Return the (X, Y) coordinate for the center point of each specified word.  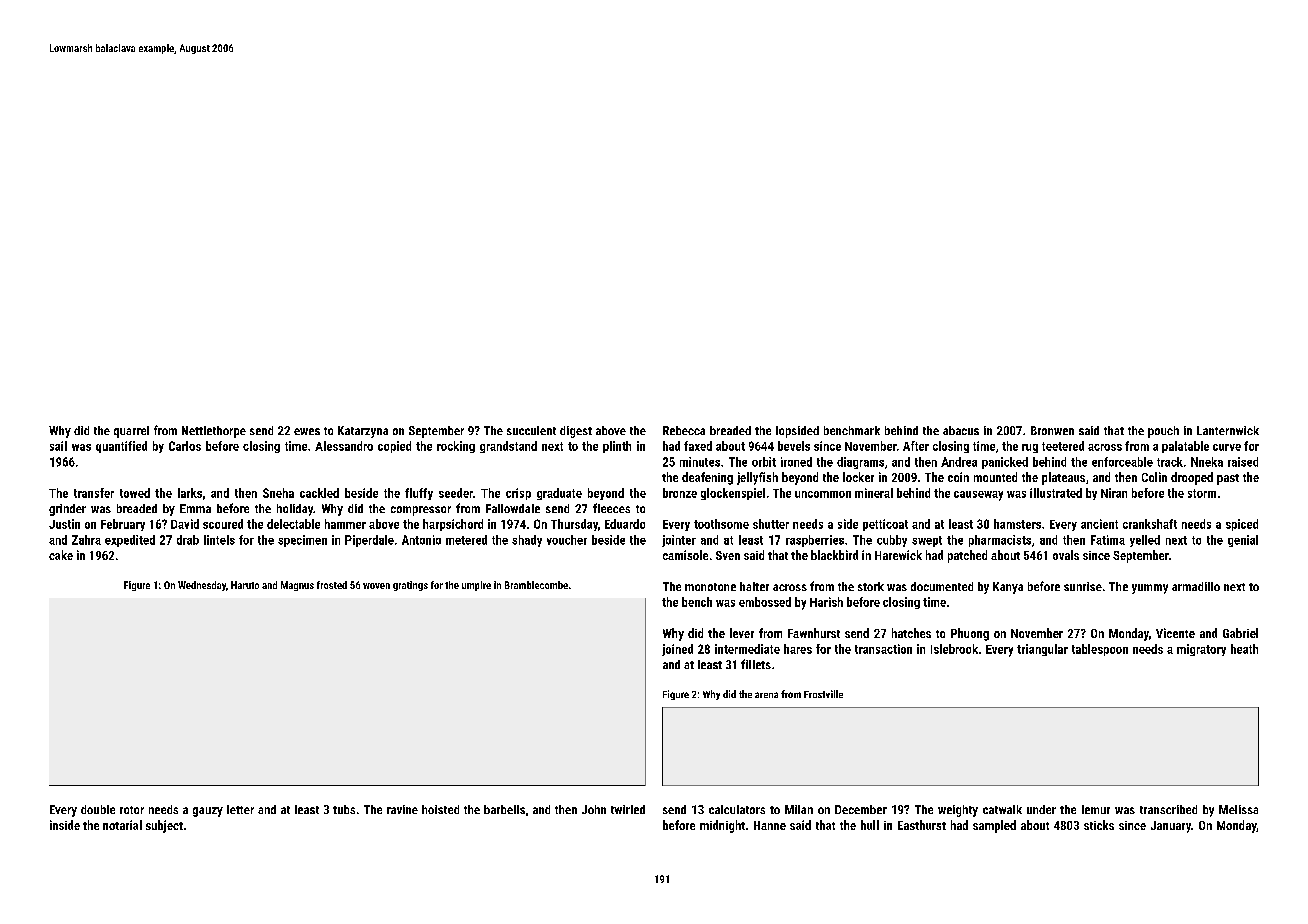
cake (61, 555)
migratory (1201, 650)
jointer (679, 541)
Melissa (1238, 809)
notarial (122, 825)
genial (1243, 541)
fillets (756, 664)
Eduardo (625, 524)
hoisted (440, 809)
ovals (1066, 555)
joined (677, 650)
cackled (319, 493)
